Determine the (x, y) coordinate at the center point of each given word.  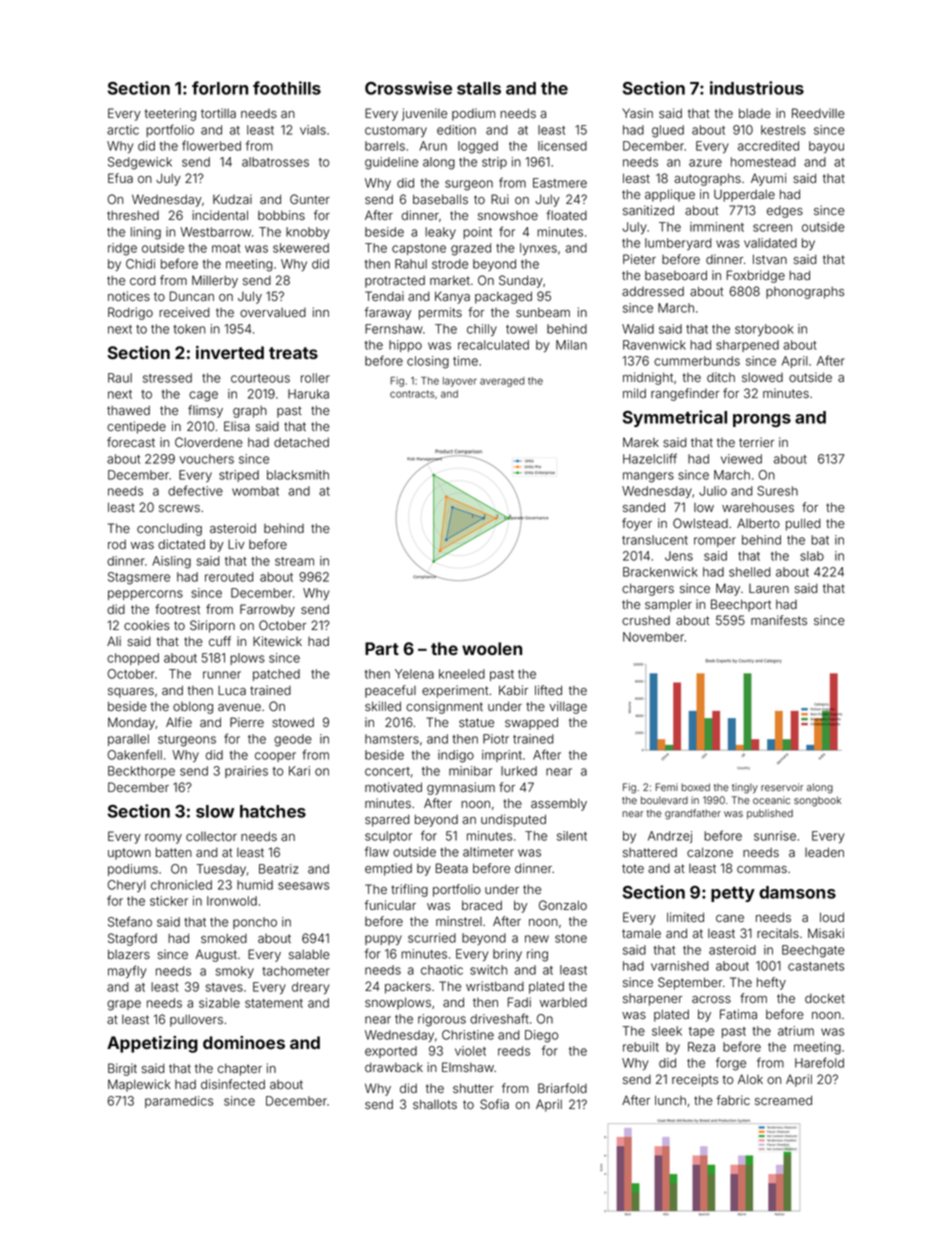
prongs (762, 420)
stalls (479, 88)
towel (521, 329)
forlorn (220, 88)
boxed (695, 787)
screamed (783, 1100)
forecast (131, 442)
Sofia (494, 1104)
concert (387, 771)
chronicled (181, 885)
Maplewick (139, 1085)
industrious (757, 88)
